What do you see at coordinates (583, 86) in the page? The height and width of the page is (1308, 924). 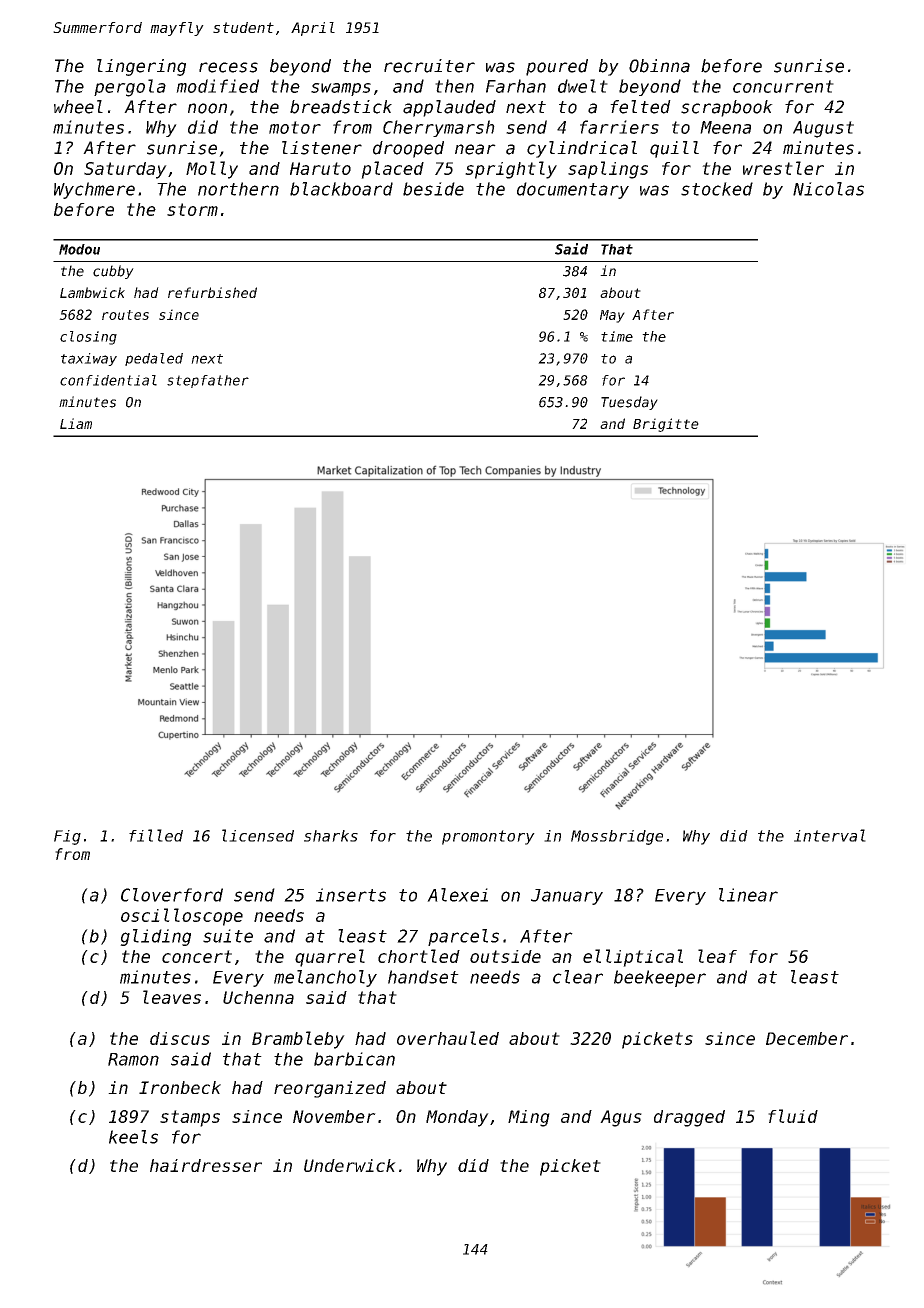 I see `dwelt` at bounding box center [583, 86].
